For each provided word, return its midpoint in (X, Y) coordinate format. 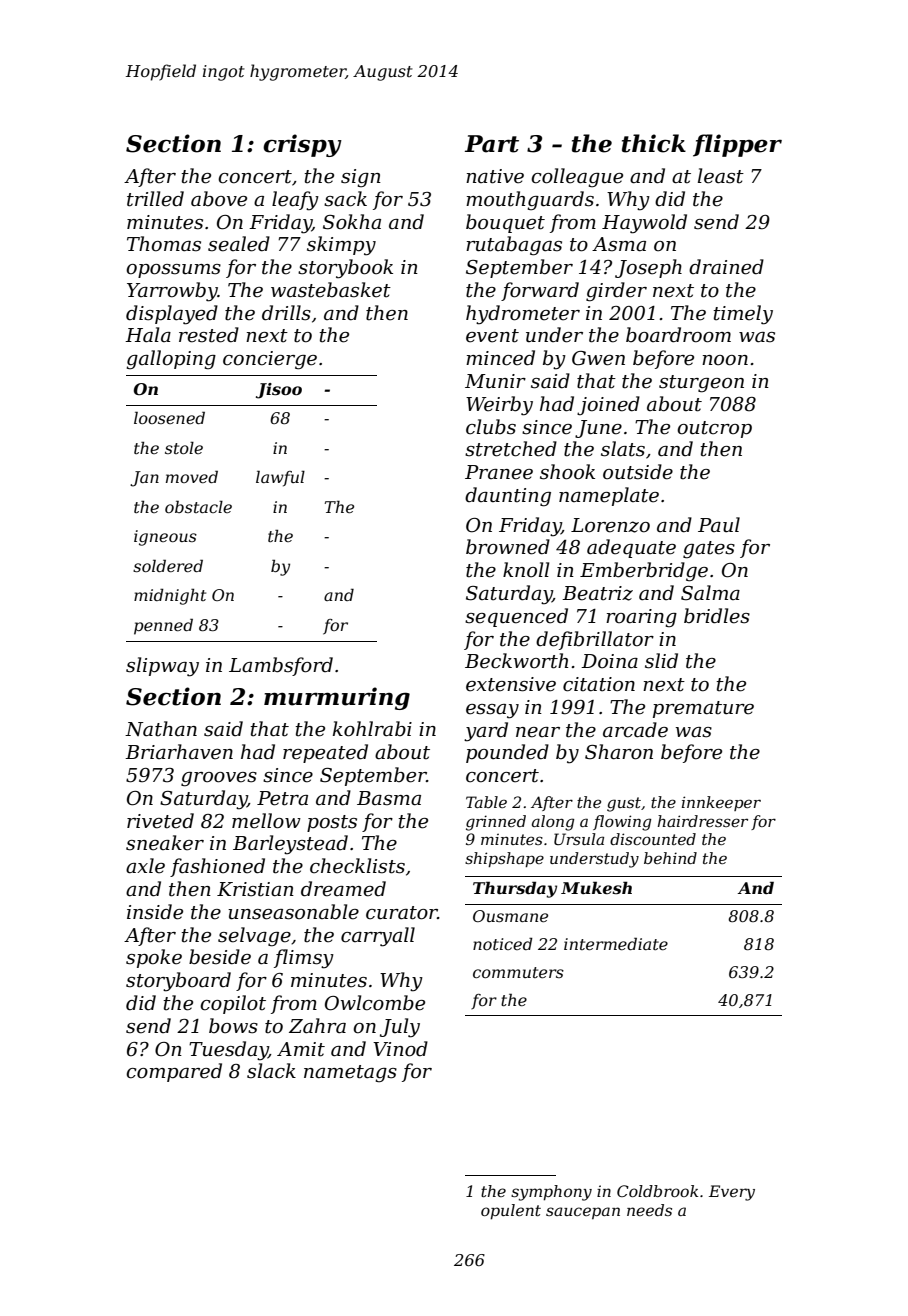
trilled (155, 199)
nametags (350, 1073)
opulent (511, 1212)
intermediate (616, 943)
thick (654, 143)
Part (492, 144)
